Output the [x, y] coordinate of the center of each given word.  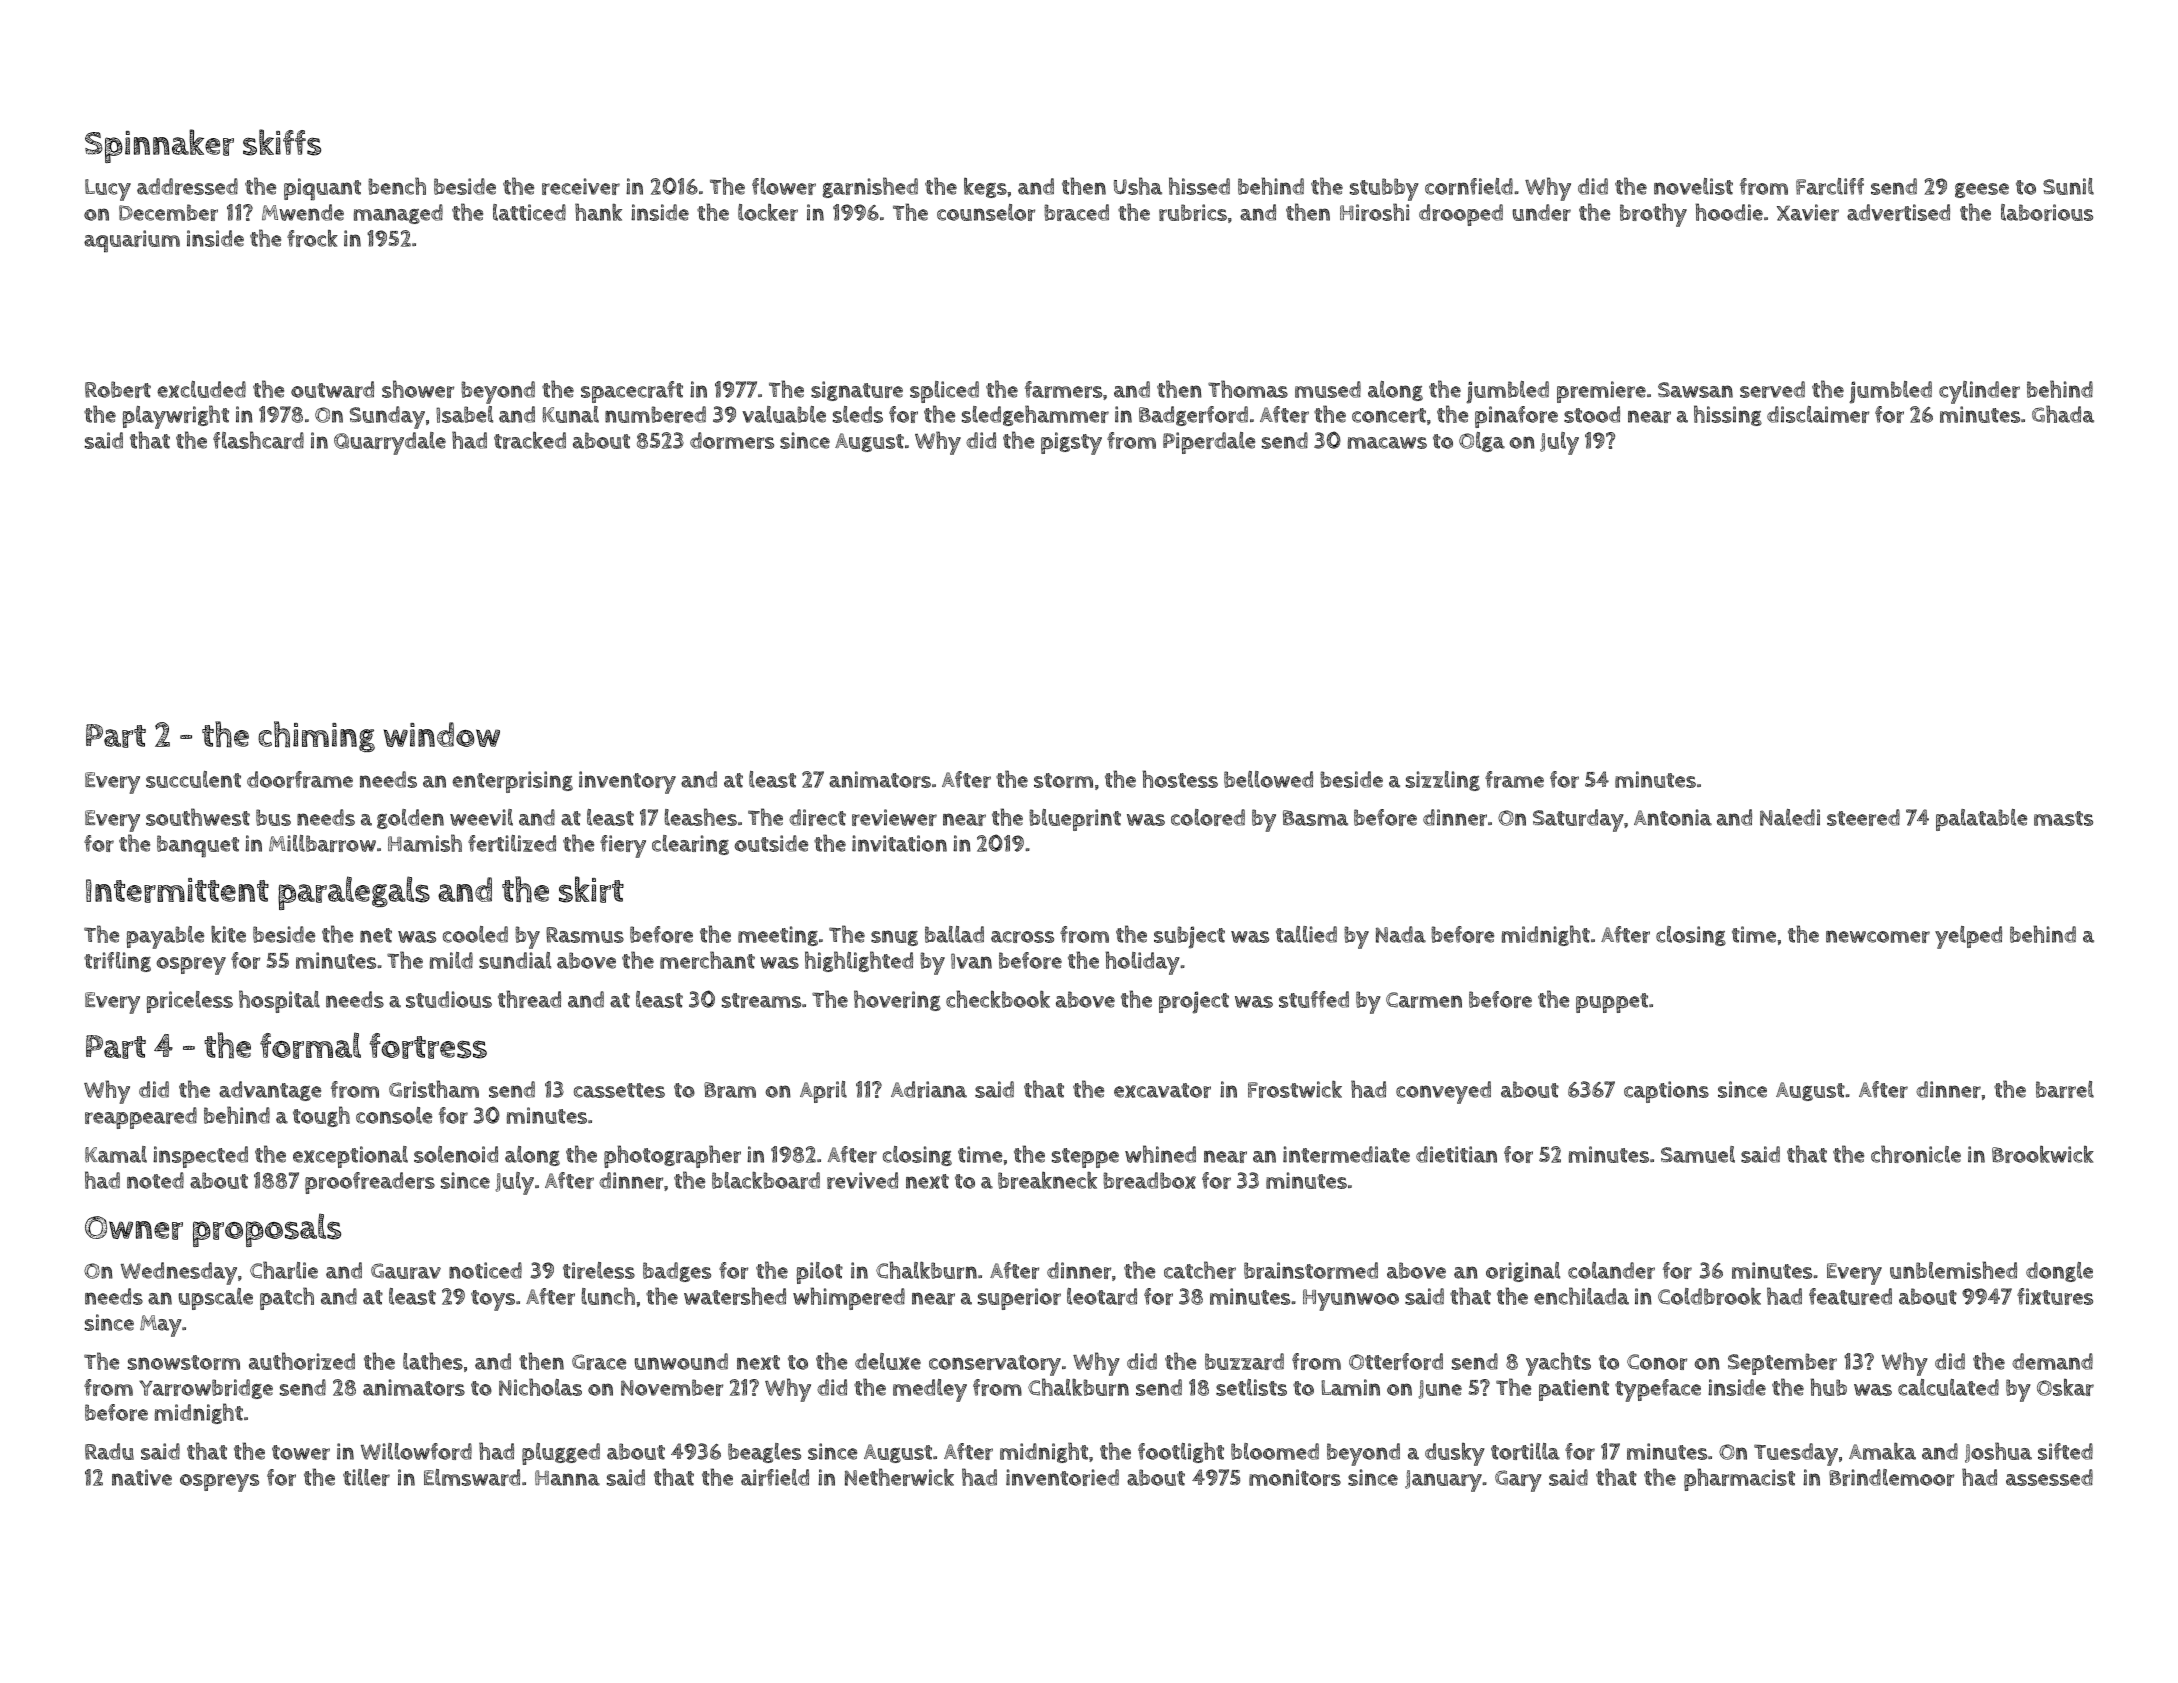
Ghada [2063, 414]
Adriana [929, 1089]
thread [529, 999]
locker [768, 212]
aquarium [132, 241]
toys [493, 1300]
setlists [1251, 1387]
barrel [2065, 1089]
